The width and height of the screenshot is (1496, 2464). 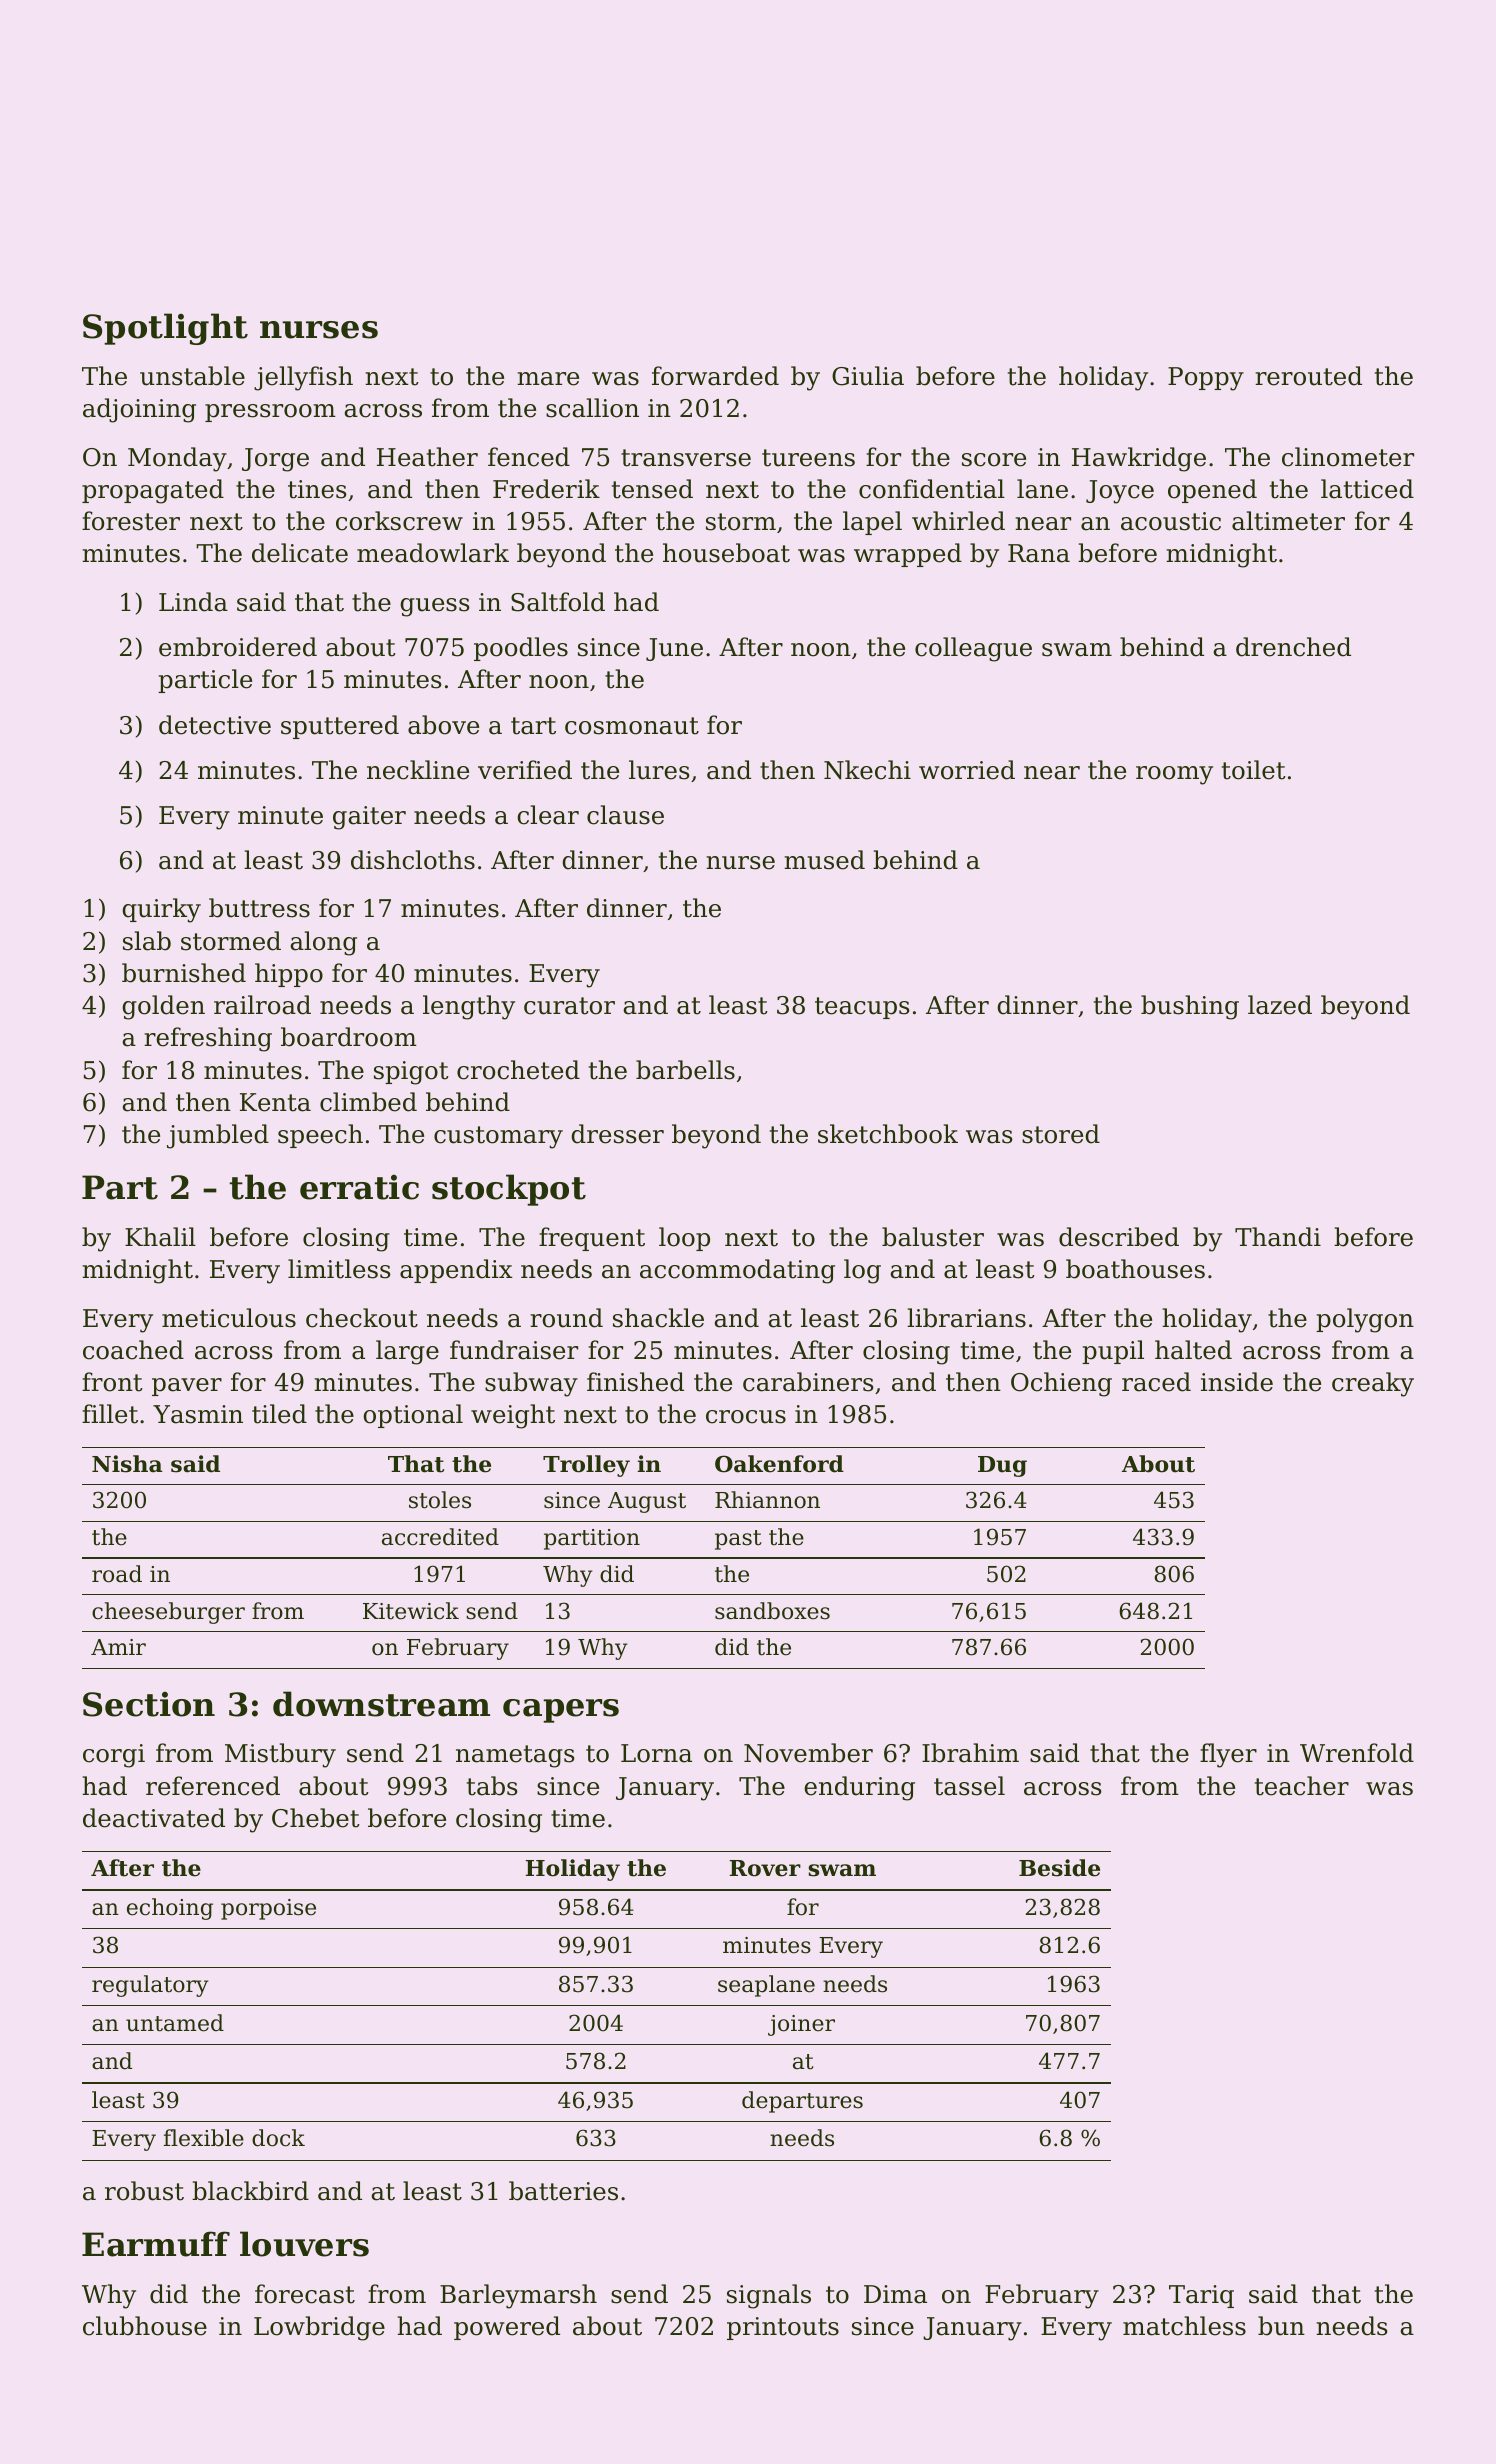 What do you see at coordinates (278, 2138) in the screenshot?
I see `dock` at bounding box center [278, 2138].
